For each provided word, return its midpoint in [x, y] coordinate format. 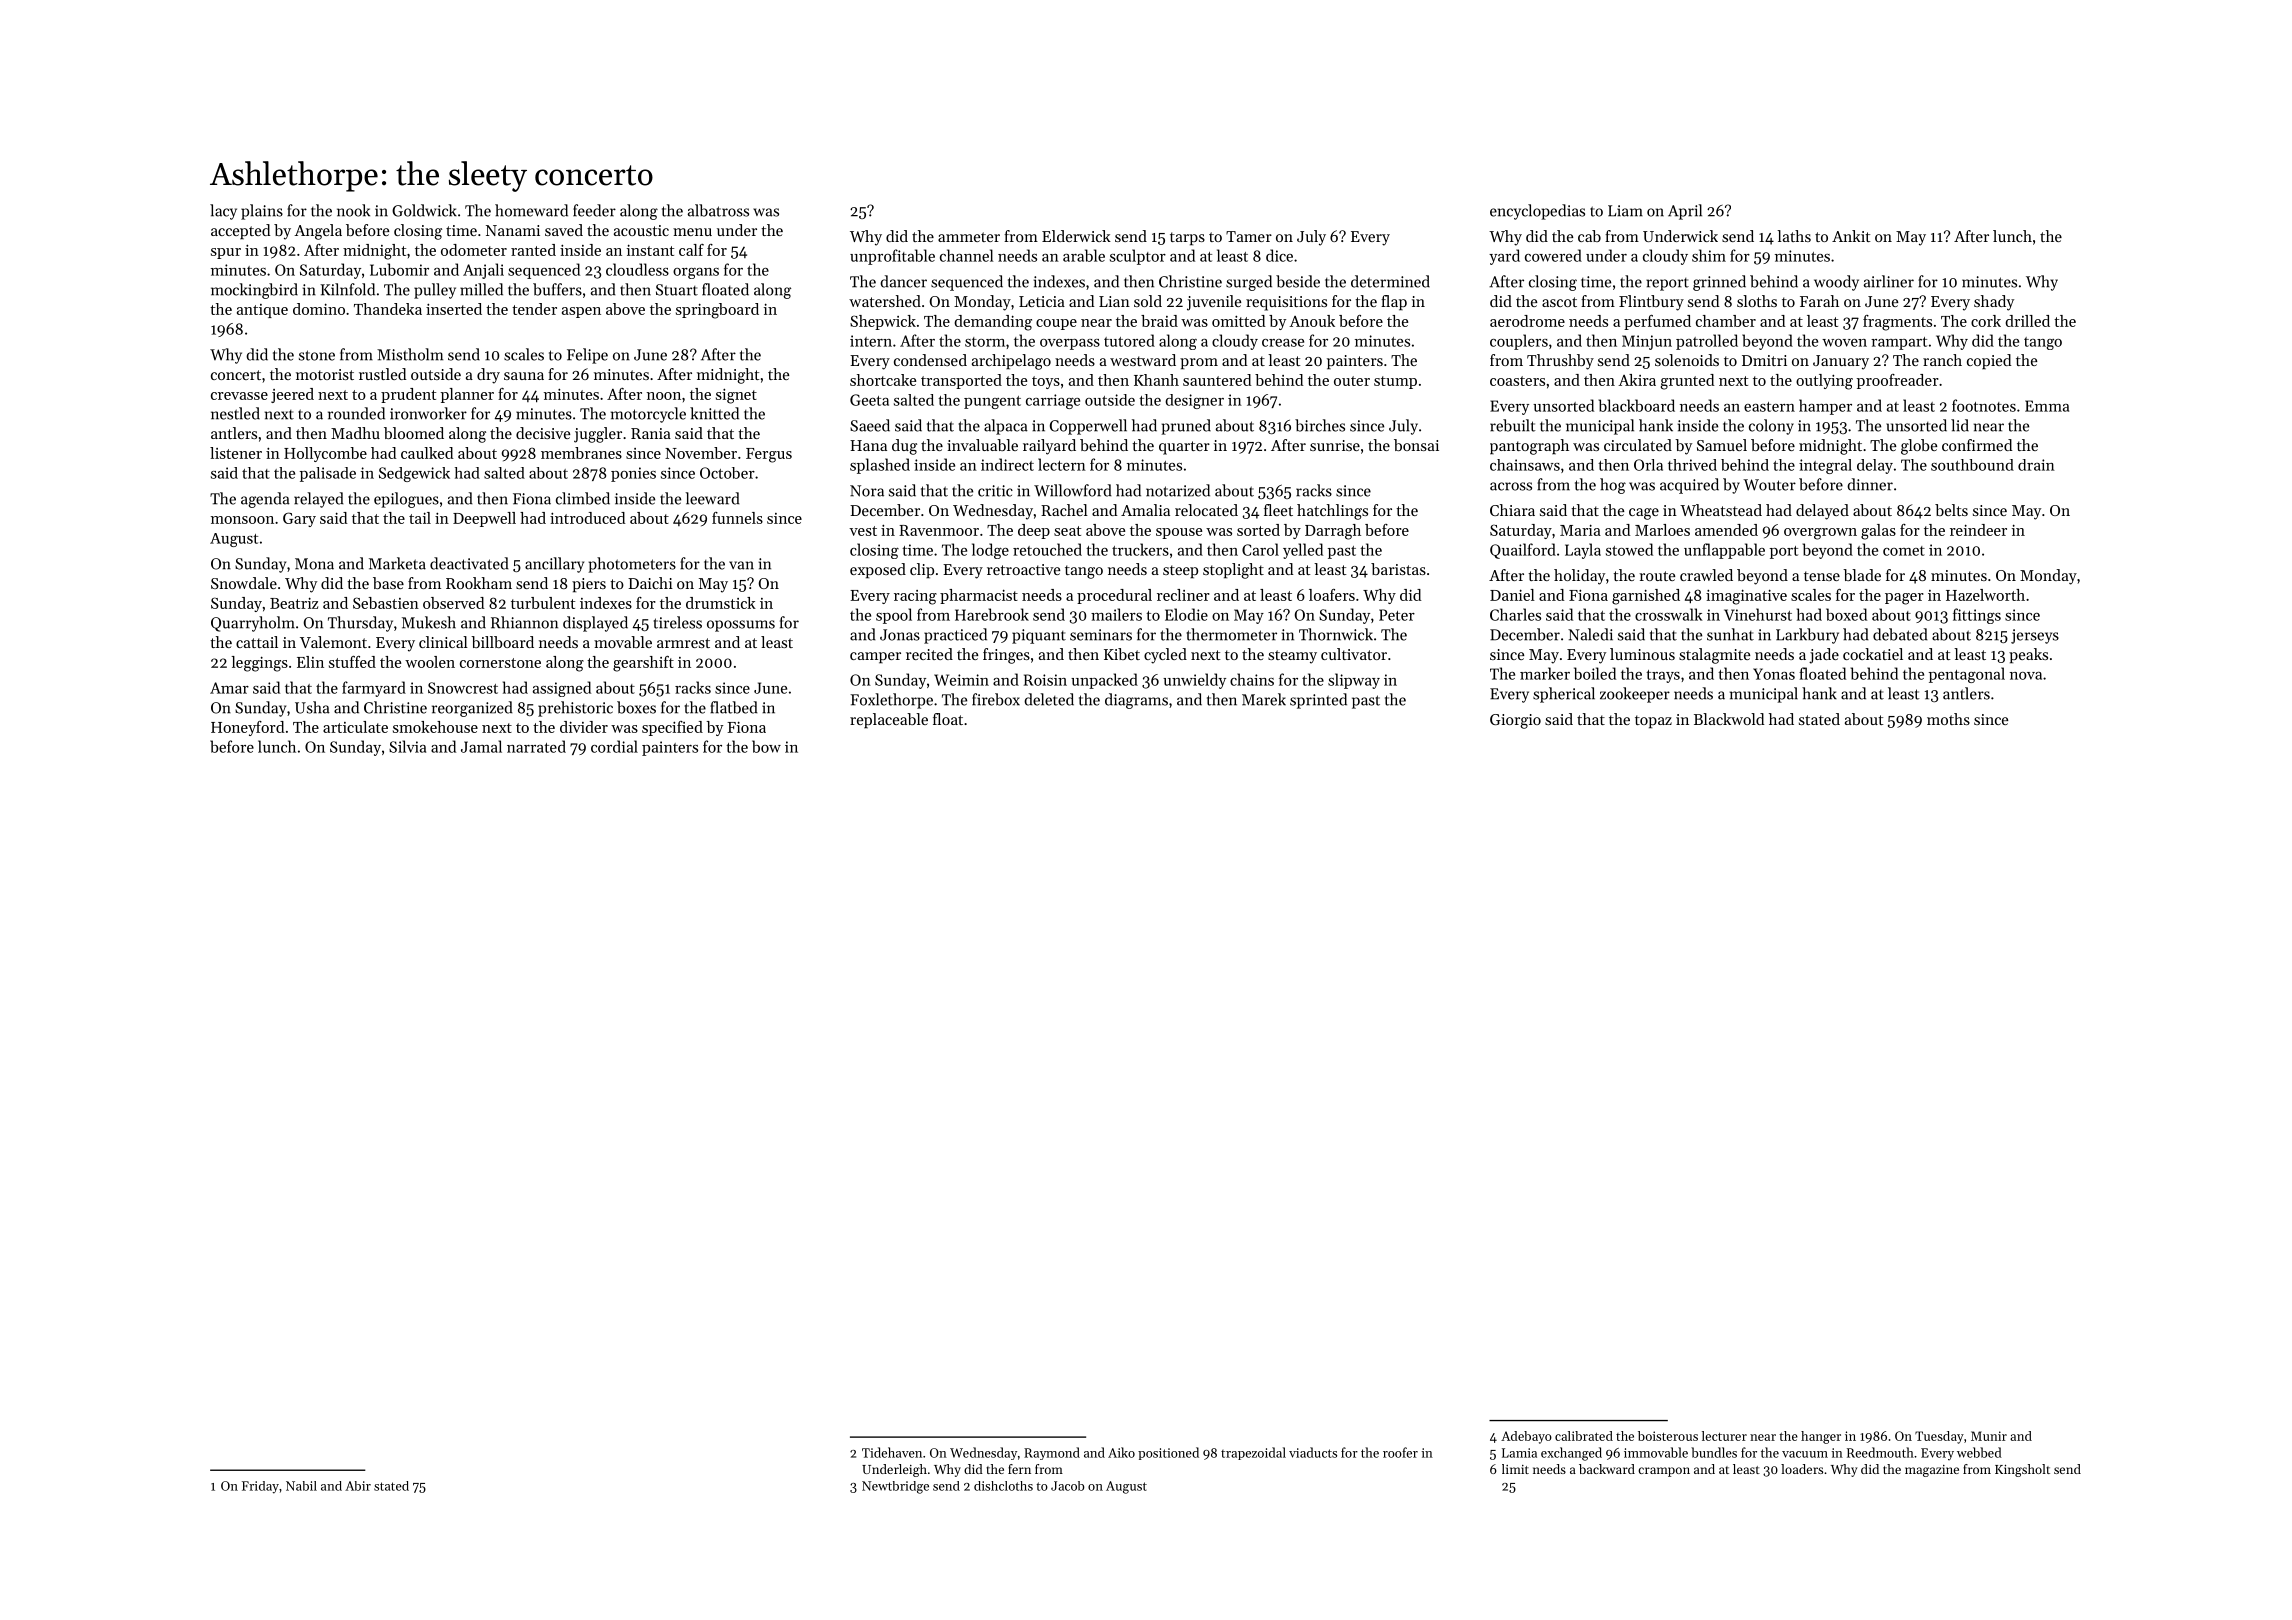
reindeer [1978, 530]
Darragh [1333, 532]
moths [1948, 719]
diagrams [1136, 701]
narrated [536, 746]
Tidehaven [892, 1452]
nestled [235, 413]
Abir [358, 1486]
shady [1994, 303]
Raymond [1052, 1453]
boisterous [1668, 1436]
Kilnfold [347, 289]
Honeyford [247, 728]
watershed [885, 301]
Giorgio [1515, 721]
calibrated [1584, 1436]
